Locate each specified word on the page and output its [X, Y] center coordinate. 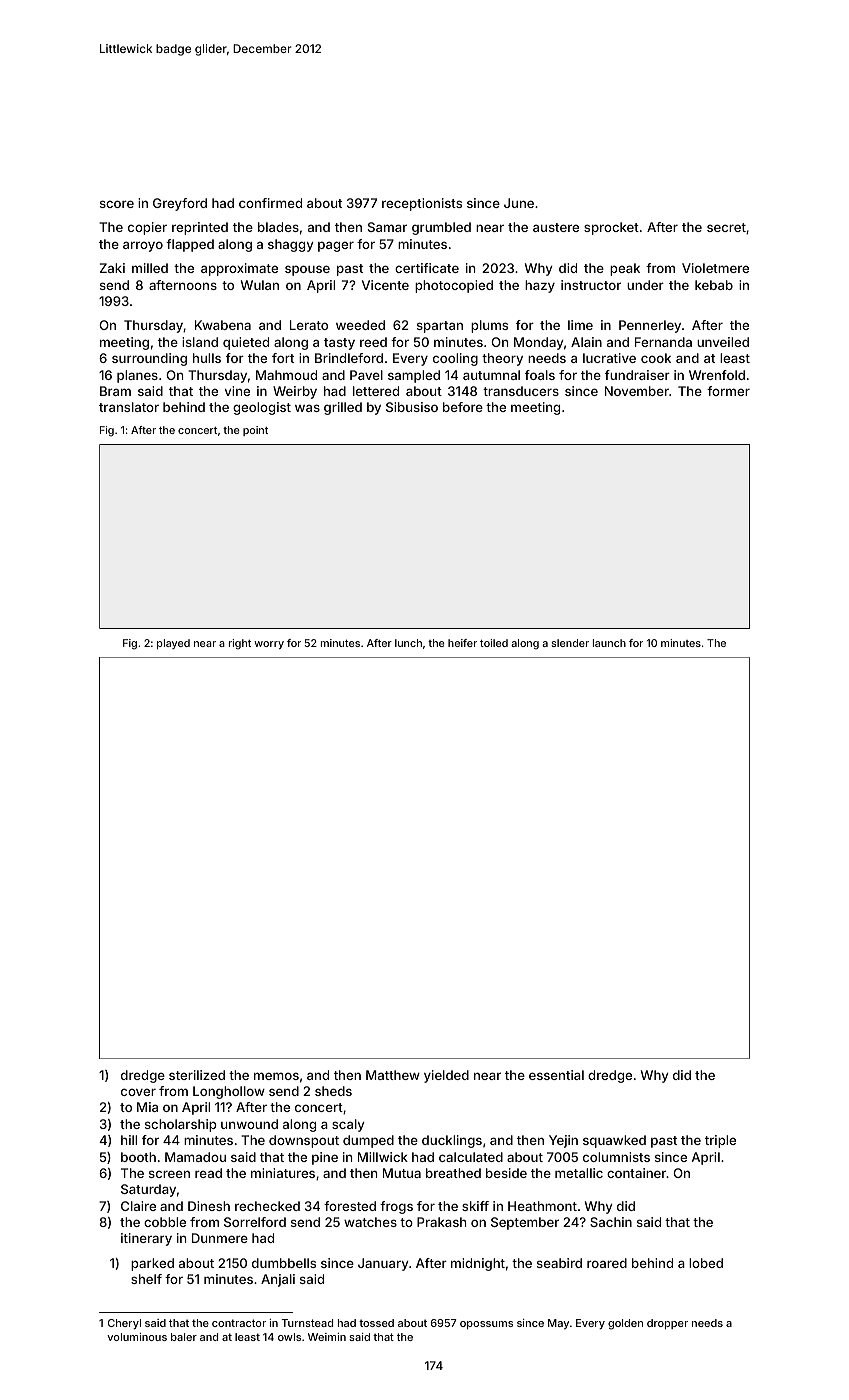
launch [609, 643]
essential [556, 1075]
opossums [486, 1325]
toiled [494, 643]
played [173, 644]
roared [607, 1263]
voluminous [137, 1337]
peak [625, 269]
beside [506, 1173]
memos [276, 1076]
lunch [408, 643]
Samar [387, 227]
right [240, 644]
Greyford [180, 204]
